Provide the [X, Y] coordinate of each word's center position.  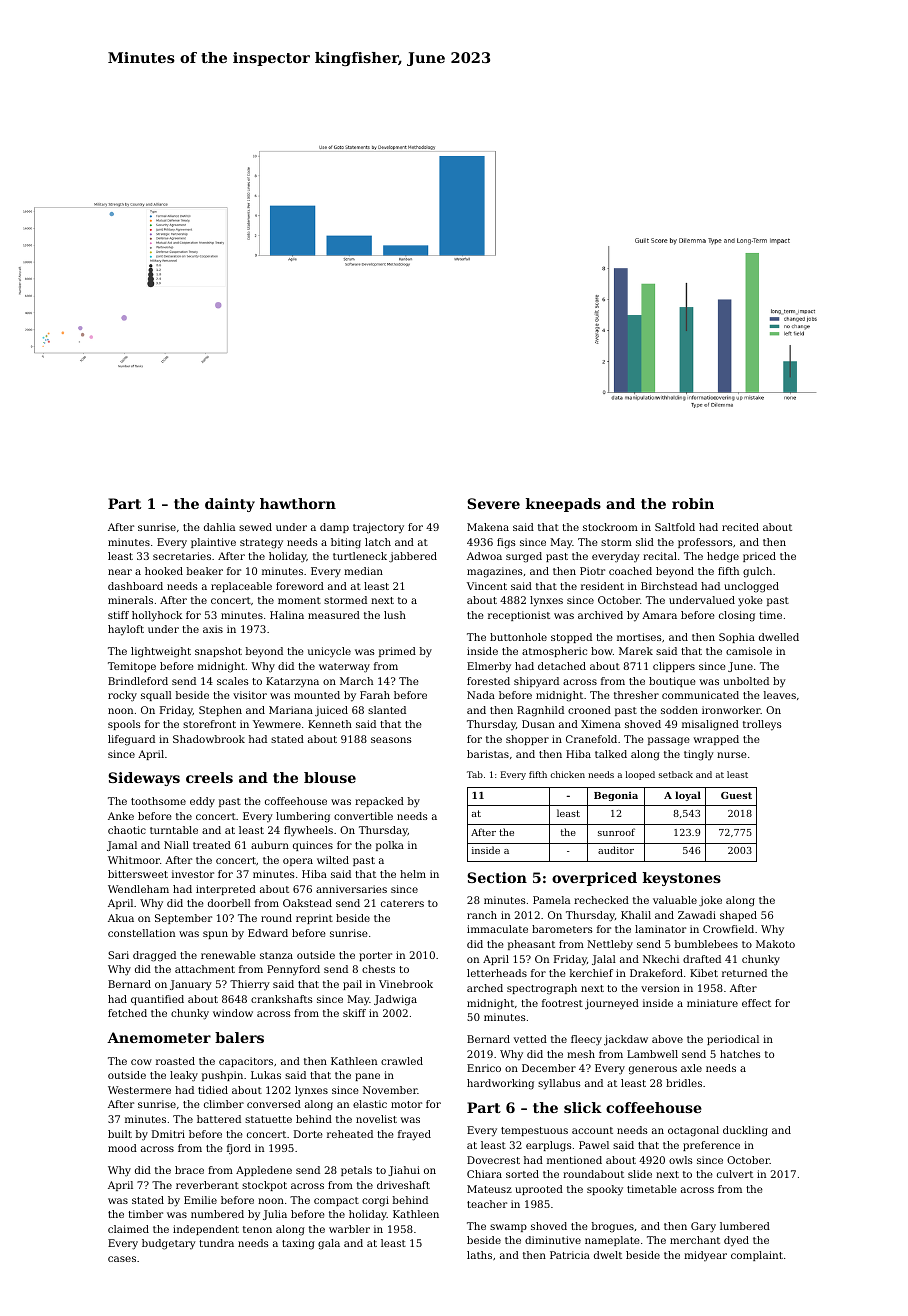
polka [390, 846]
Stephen [220, 711]
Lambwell [652, 1054]
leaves [780, 695]
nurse [732, 755]
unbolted [746, 681]
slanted [387, 710]
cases [122, 1259]
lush [395, 615]
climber [224, 1104]
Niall [176, 845]
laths [479, 1255]
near [120, 572]
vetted [530, 1039]
